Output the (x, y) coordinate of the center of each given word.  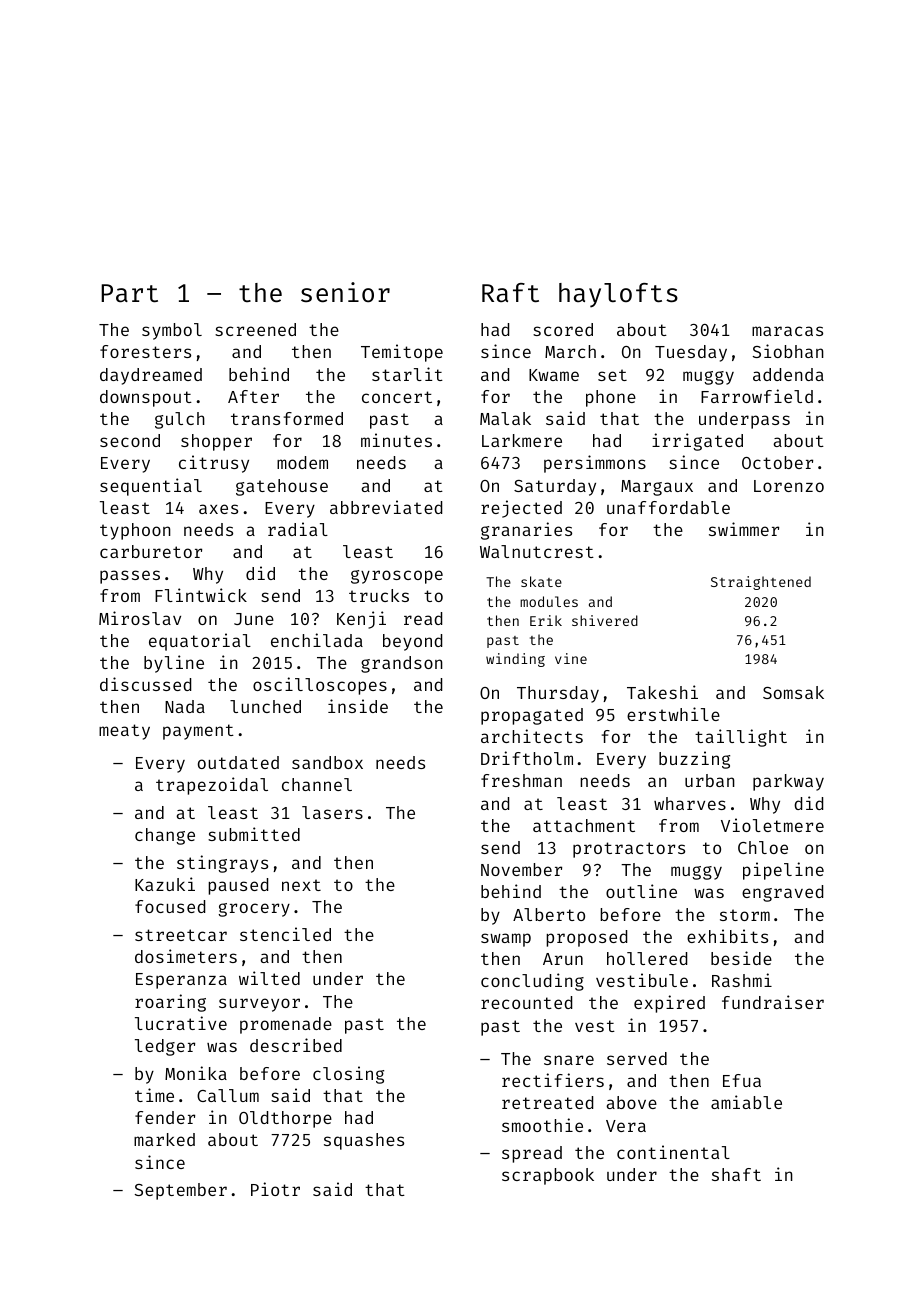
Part (129, 293)
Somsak (793, 692)
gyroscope (397, 577)
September (181, 1191)
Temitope (402, 353)
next (301, 885)
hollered (647, 958)
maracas (787, 331)
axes (218, 509)
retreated (547, 1102)
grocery (254, 910)
